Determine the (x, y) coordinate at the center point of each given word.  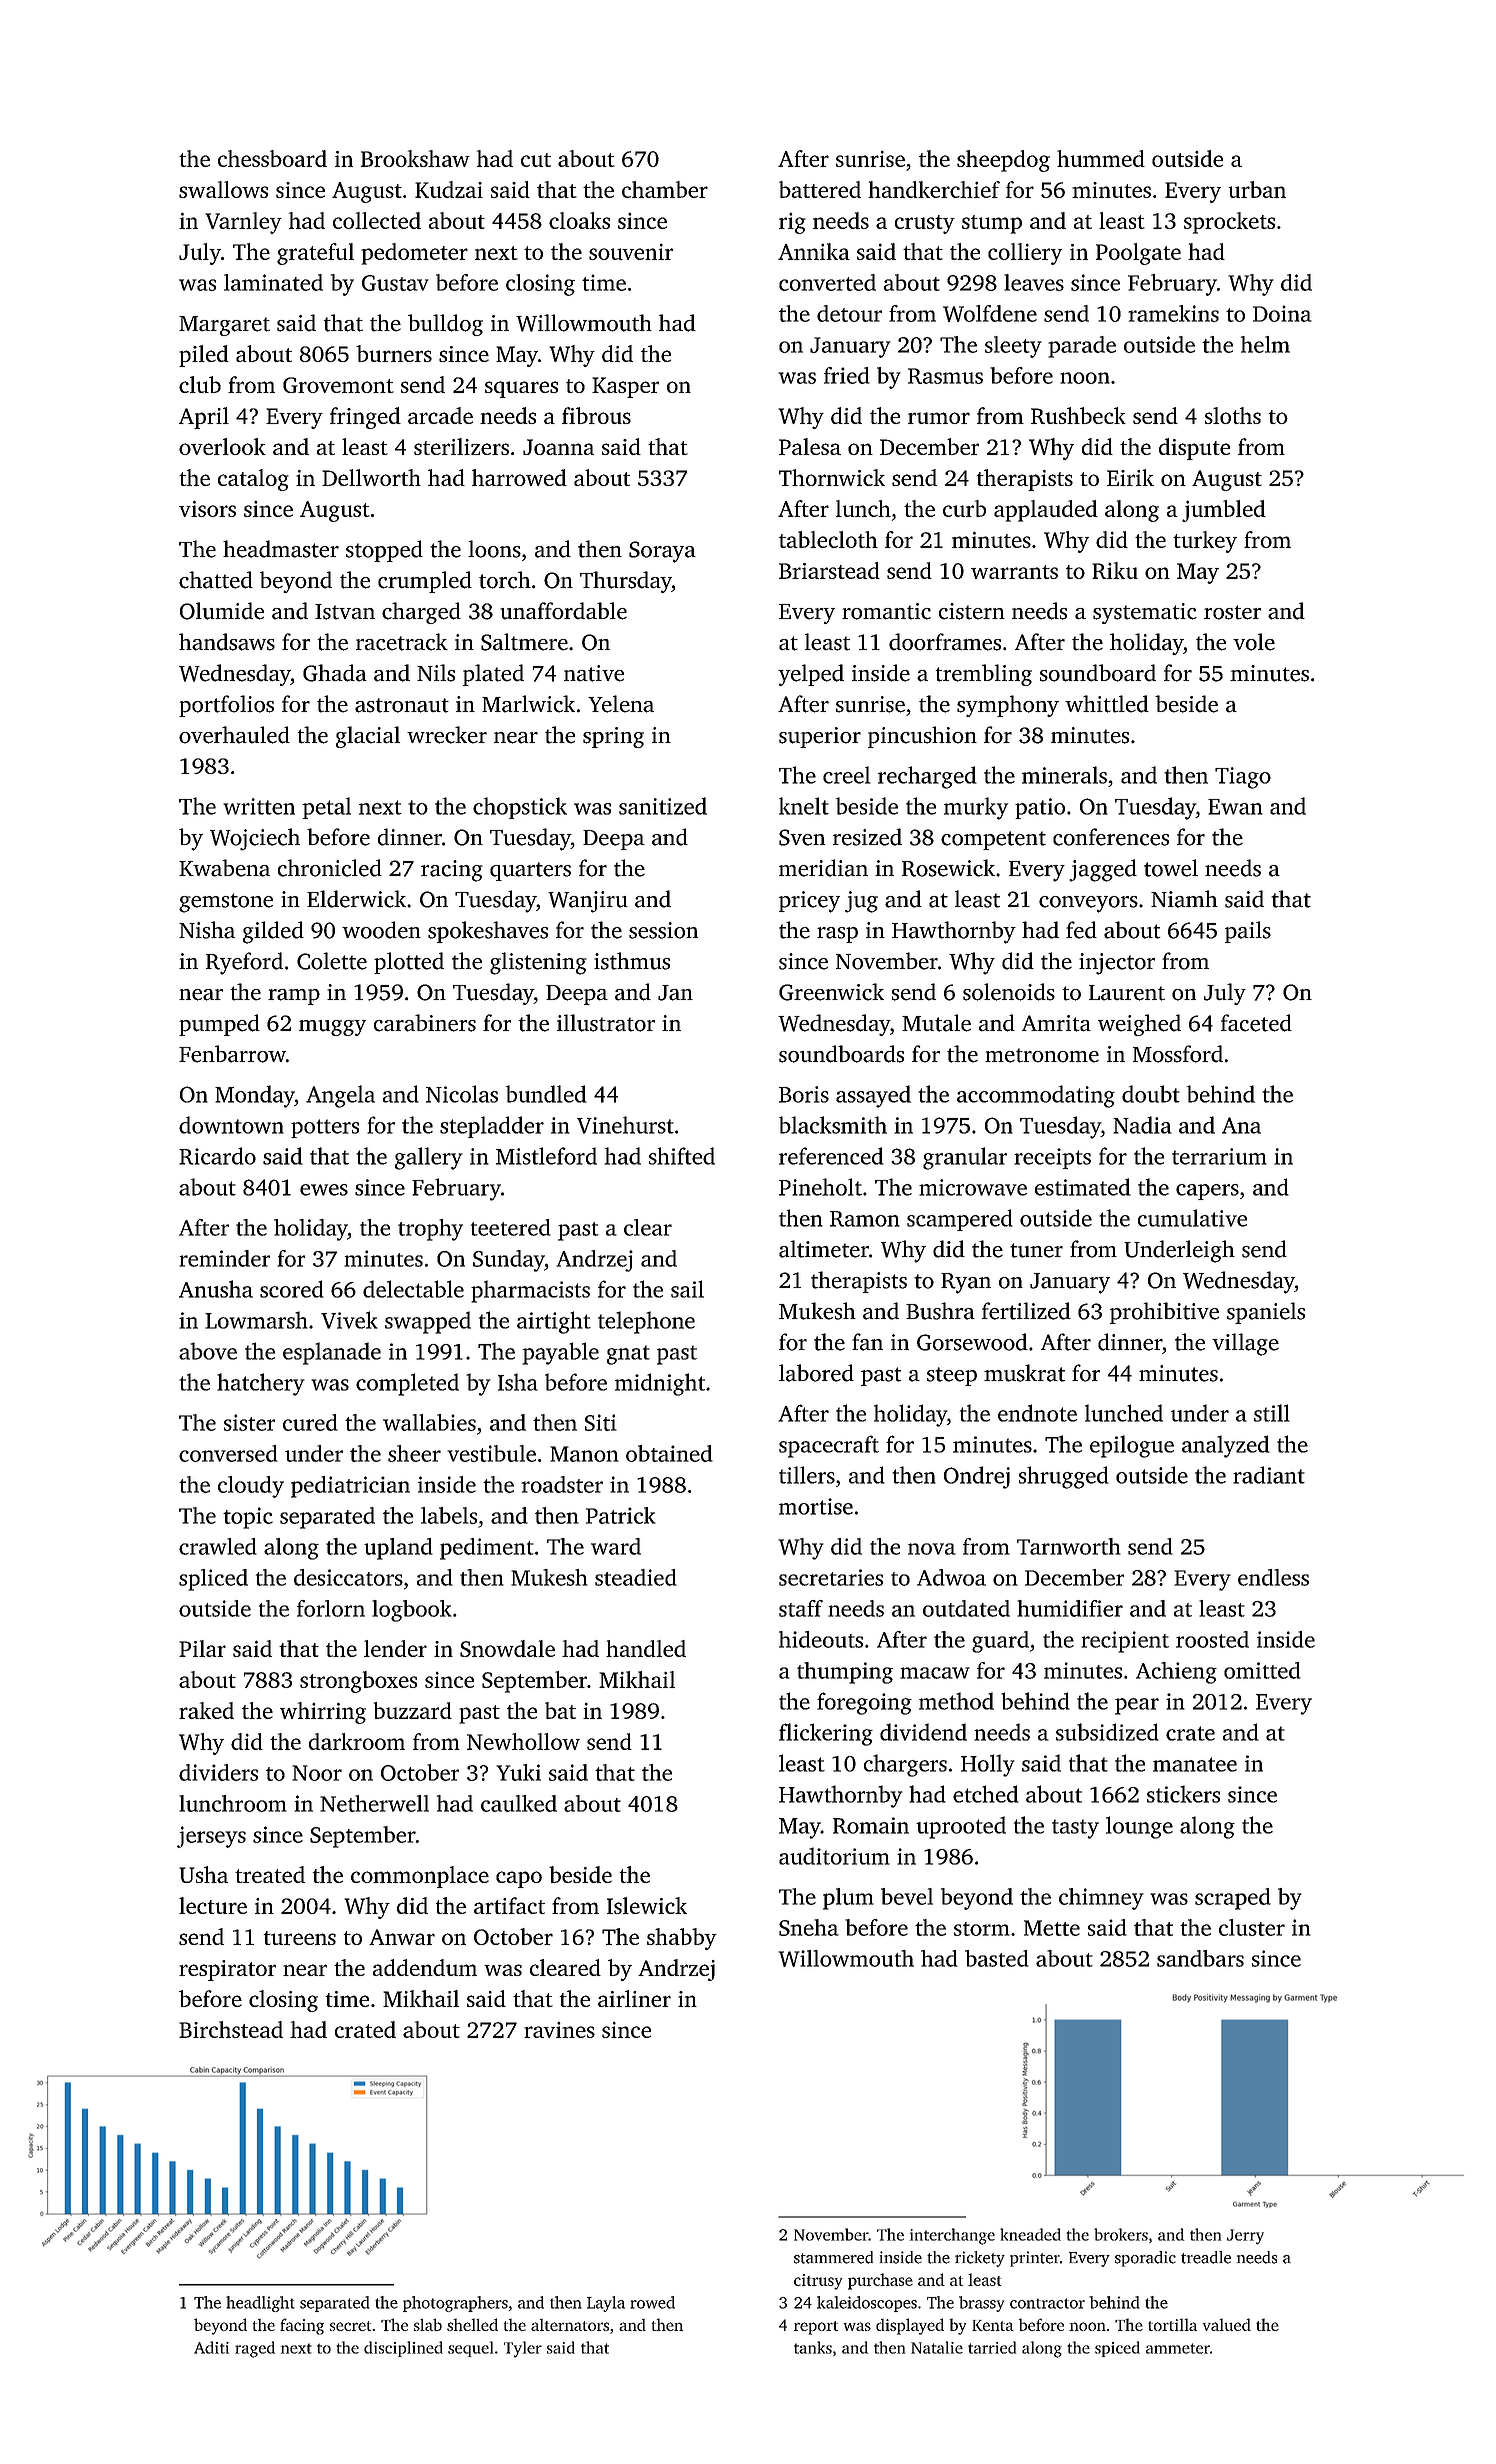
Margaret (224, 326)
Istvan (345, 612)
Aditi (211, 2347)
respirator (227, 1970)
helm (1265, 344)
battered (820, 189)
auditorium (834, 1856)
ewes (324, 1190)
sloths (1233, 415)
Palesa (810, 446)
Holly (988, 1765)
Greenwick (831, 992)
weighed (1139, 1025)
